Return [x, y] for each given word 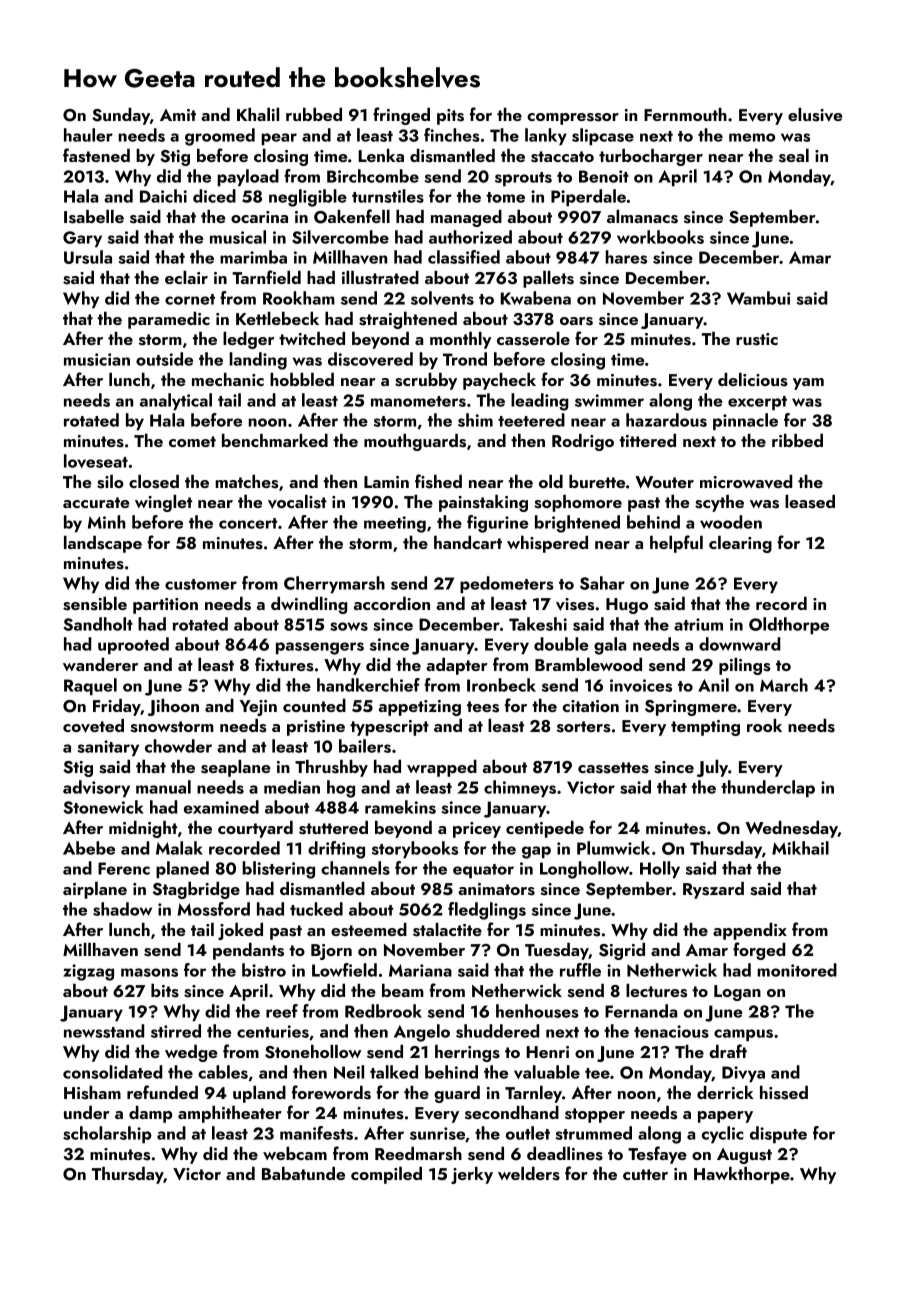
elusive [815, 115]
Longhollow [584, 870]
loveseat [96, 461]
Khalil [258, 114]
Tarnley [533, 1094]
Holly [660, 869]
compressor [573, 119]
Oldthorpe [789, 625]
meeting [395, 524]
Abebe [89, 848]
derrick [725, 1092]
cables [223, 1072]
